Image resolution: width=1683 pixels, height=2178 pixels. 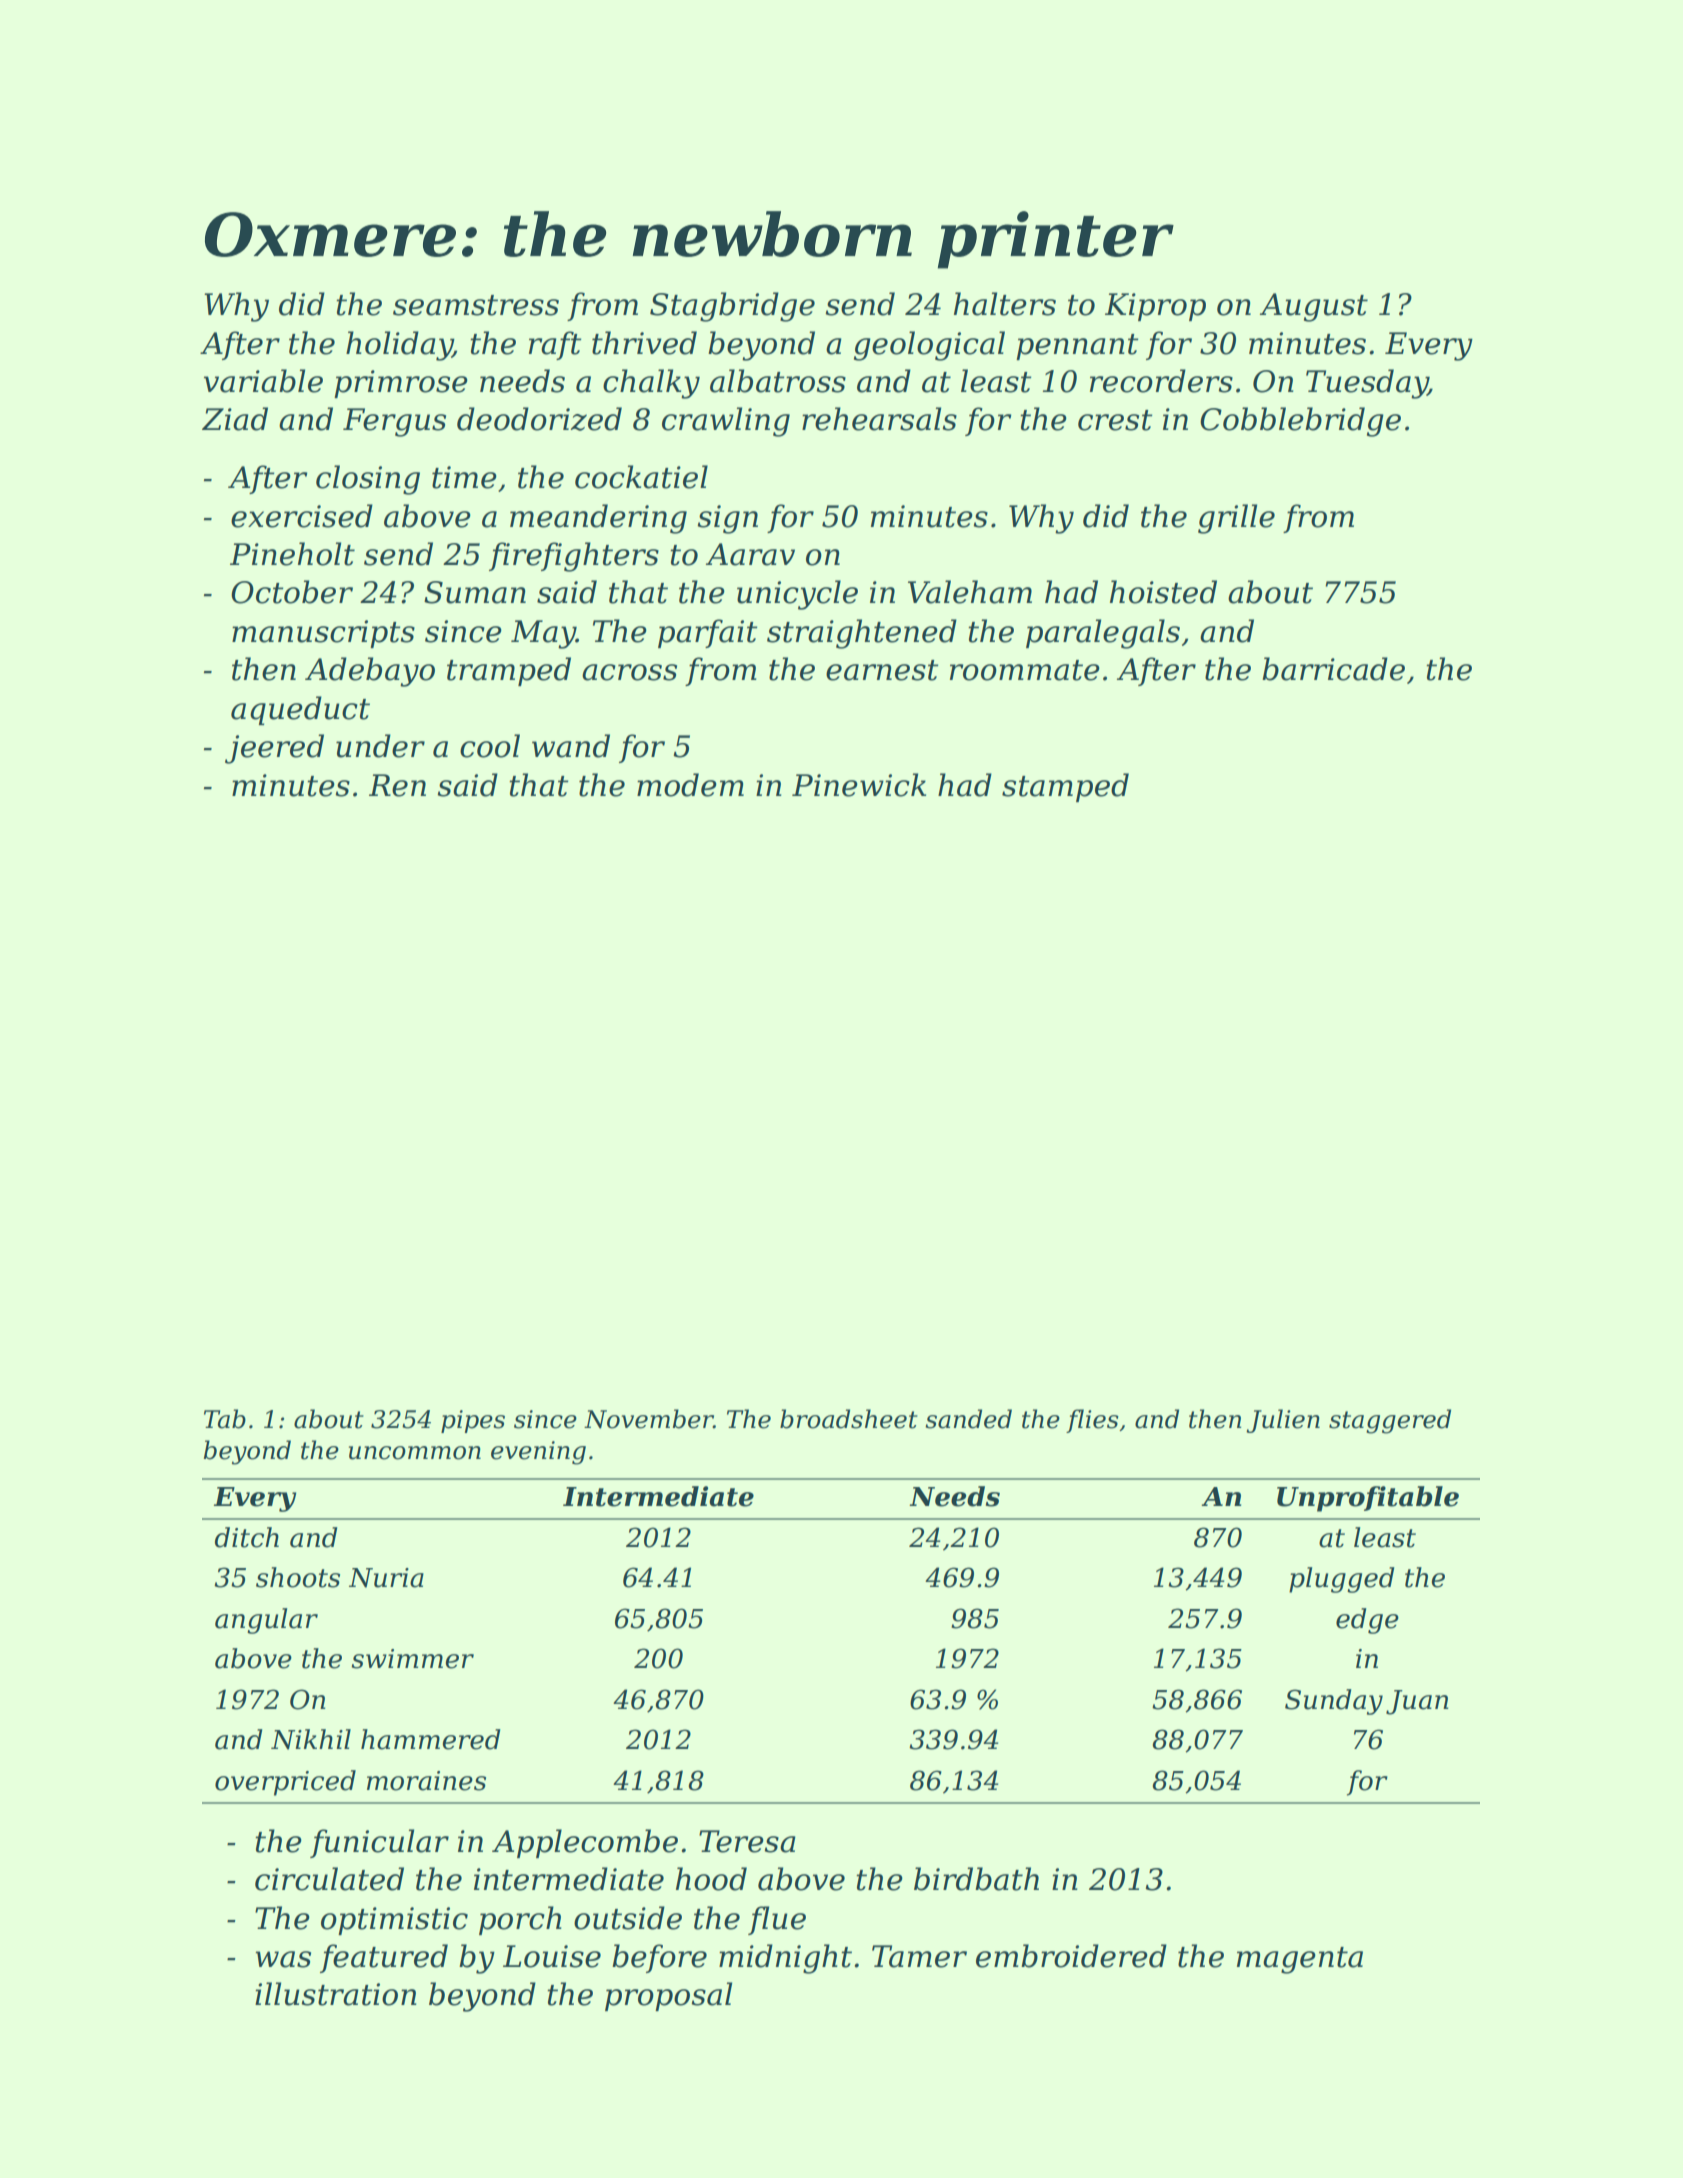 I want to click on Stagbridge, so click(x=732, y=307).
